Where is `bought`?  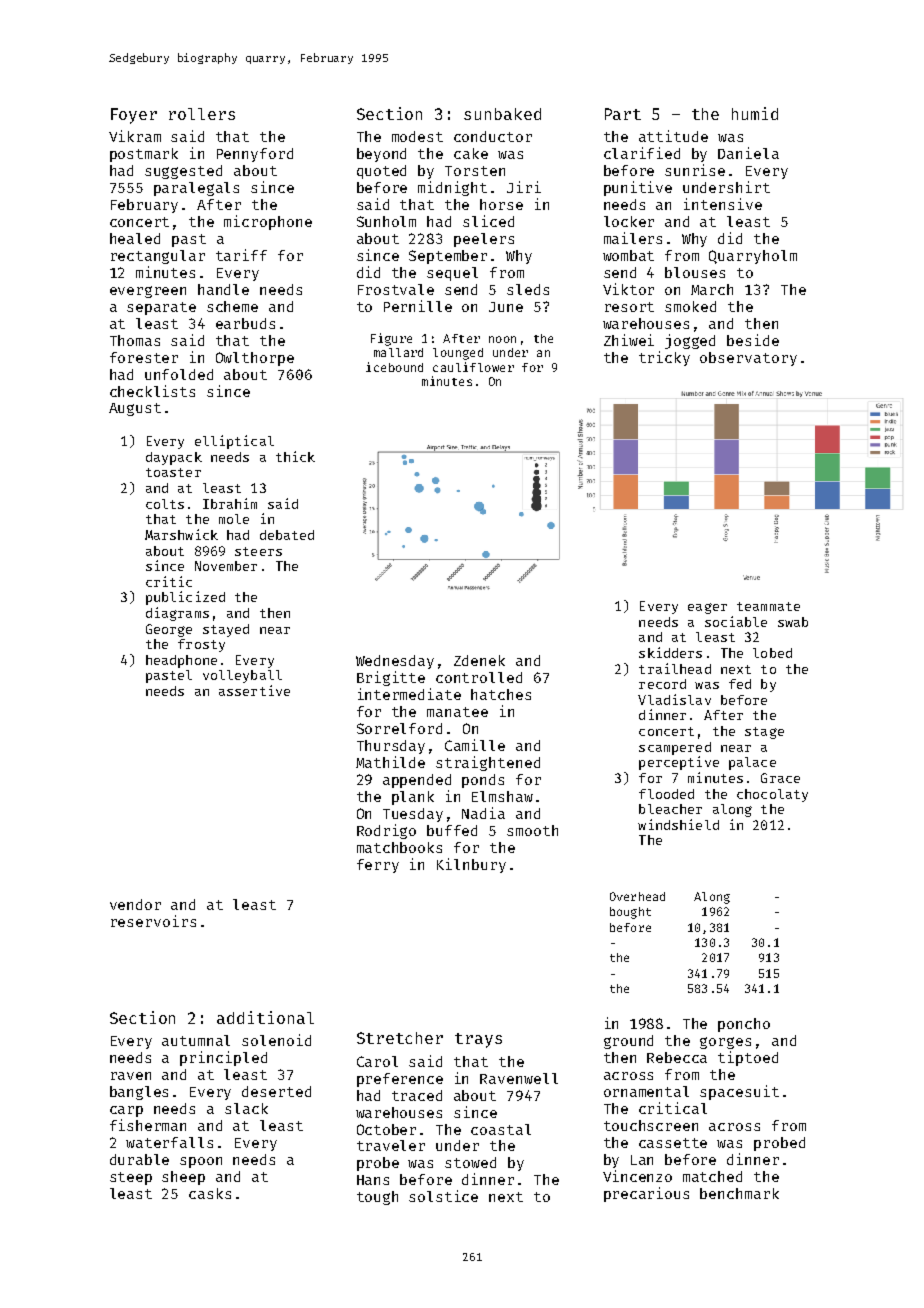
bought is located at coordinates (630, 913).
